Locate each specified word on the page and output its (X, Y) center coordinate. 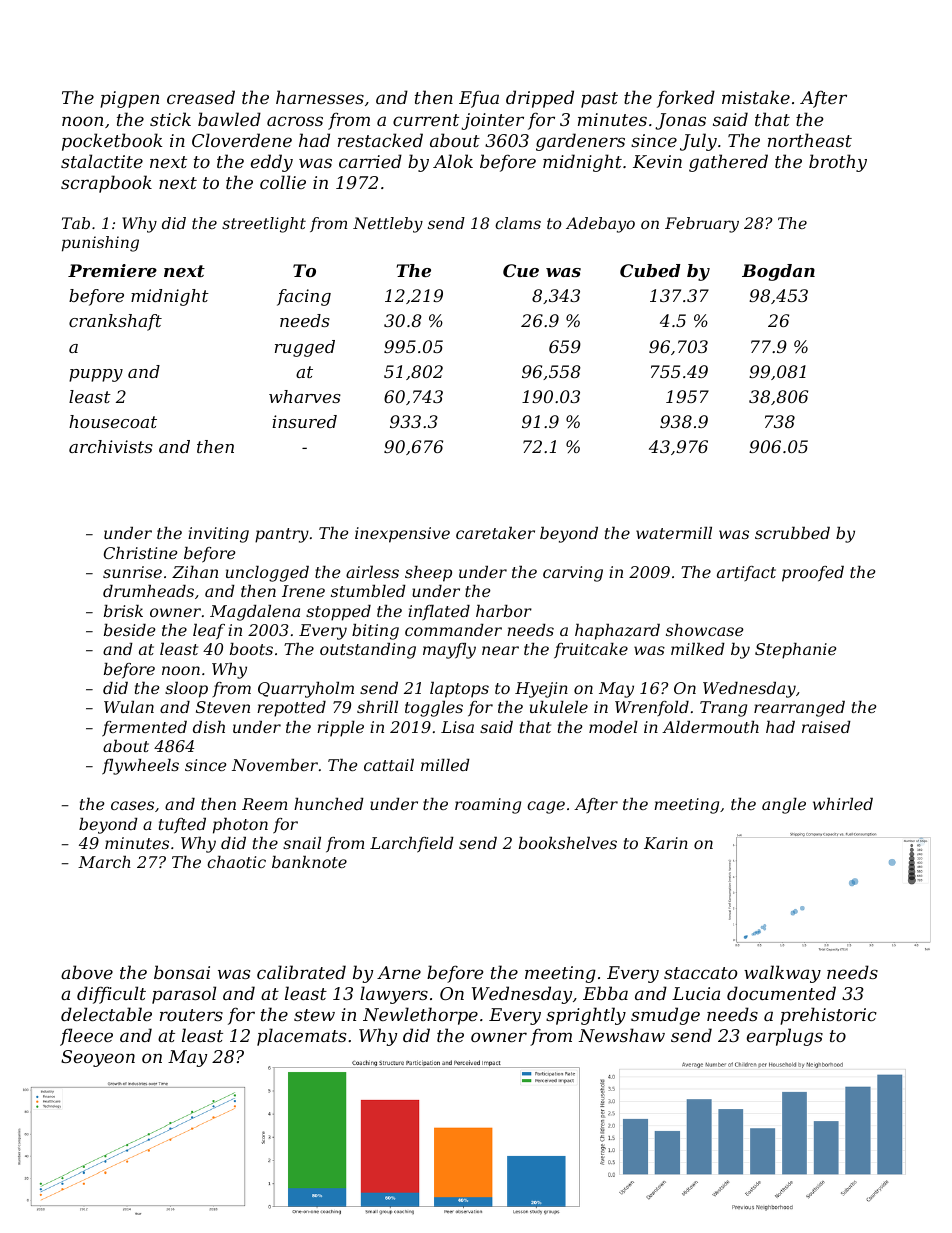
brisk (123, 611)
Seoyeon (98, 1058)
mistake (756, 97)
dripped (540, 99)
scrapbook (106, 184)
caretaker (495, 533)
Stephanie (796, 651)
